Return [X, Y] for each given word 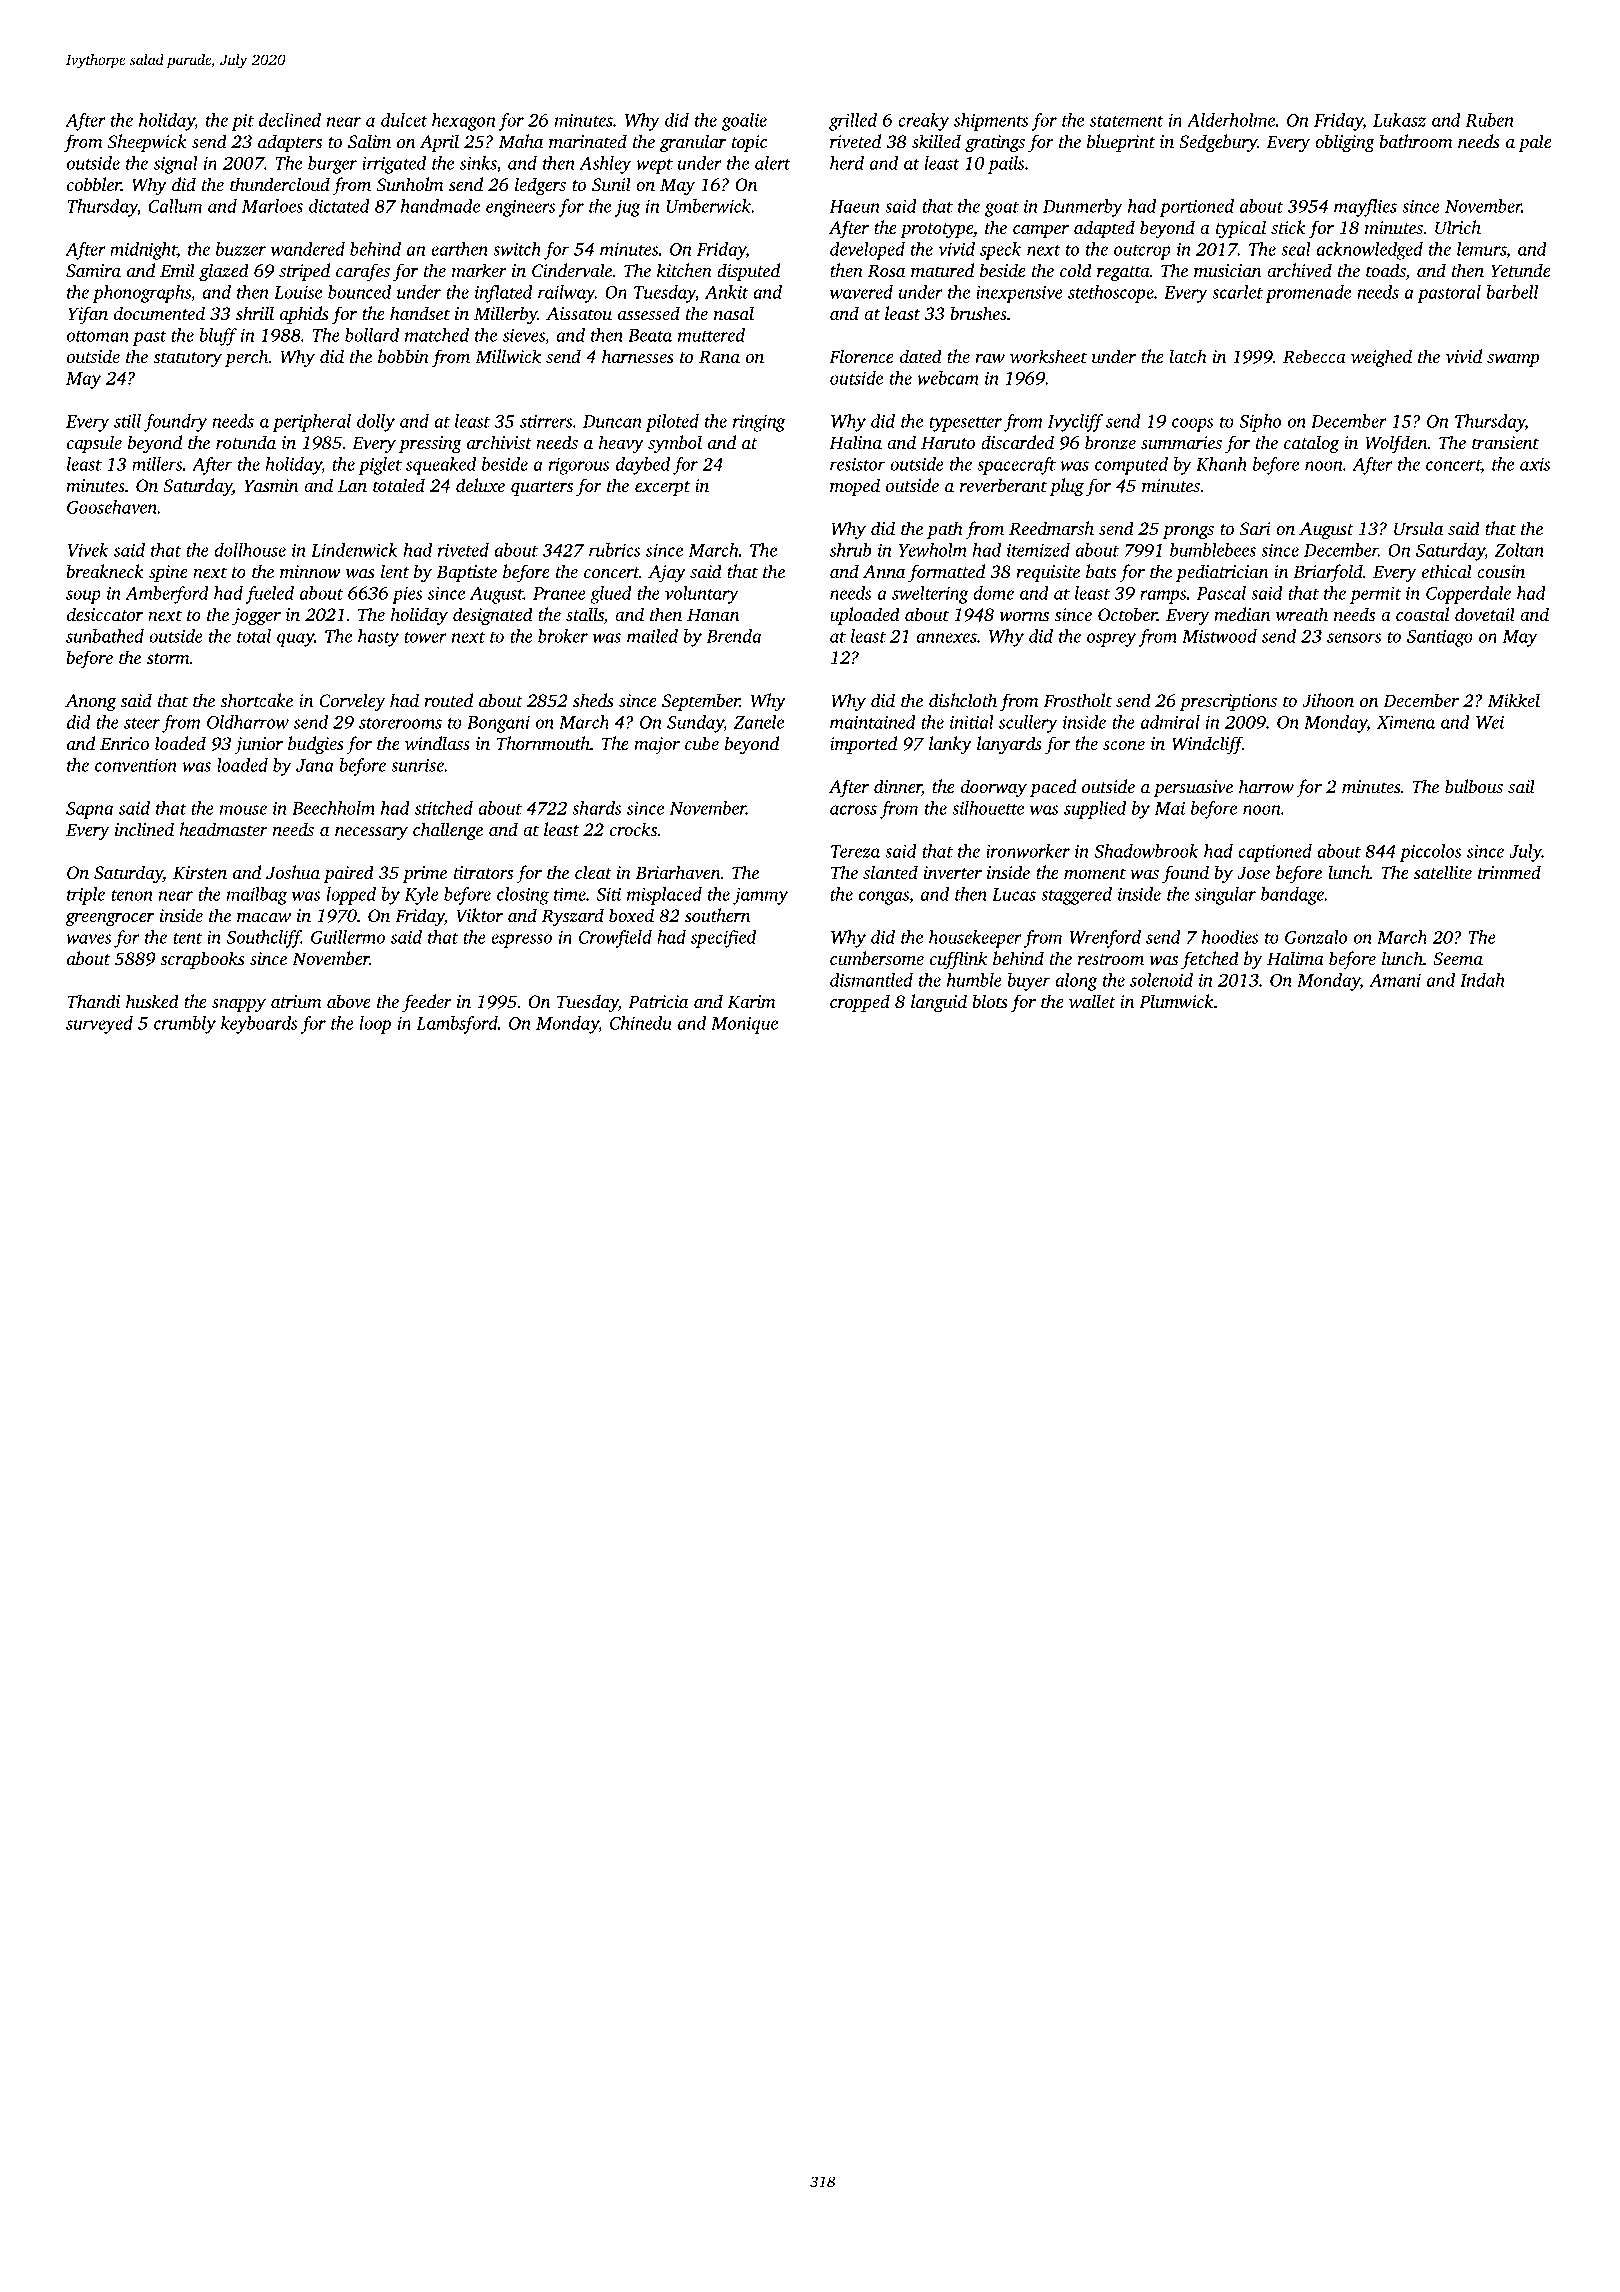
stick [1288, 227]
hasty [378, 638]
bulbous [1474, 786]
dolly [376, 423]
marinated [588, 141]
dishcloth [963, 700]
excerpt [662, 488]
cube [702, 743]
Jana [315, 765]
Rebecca [1314, 356]
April [439, 143]
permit [1375, 595]
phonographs [142, 294]
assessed [649, 313]
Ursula [1418, 528]
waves [88, 939]
